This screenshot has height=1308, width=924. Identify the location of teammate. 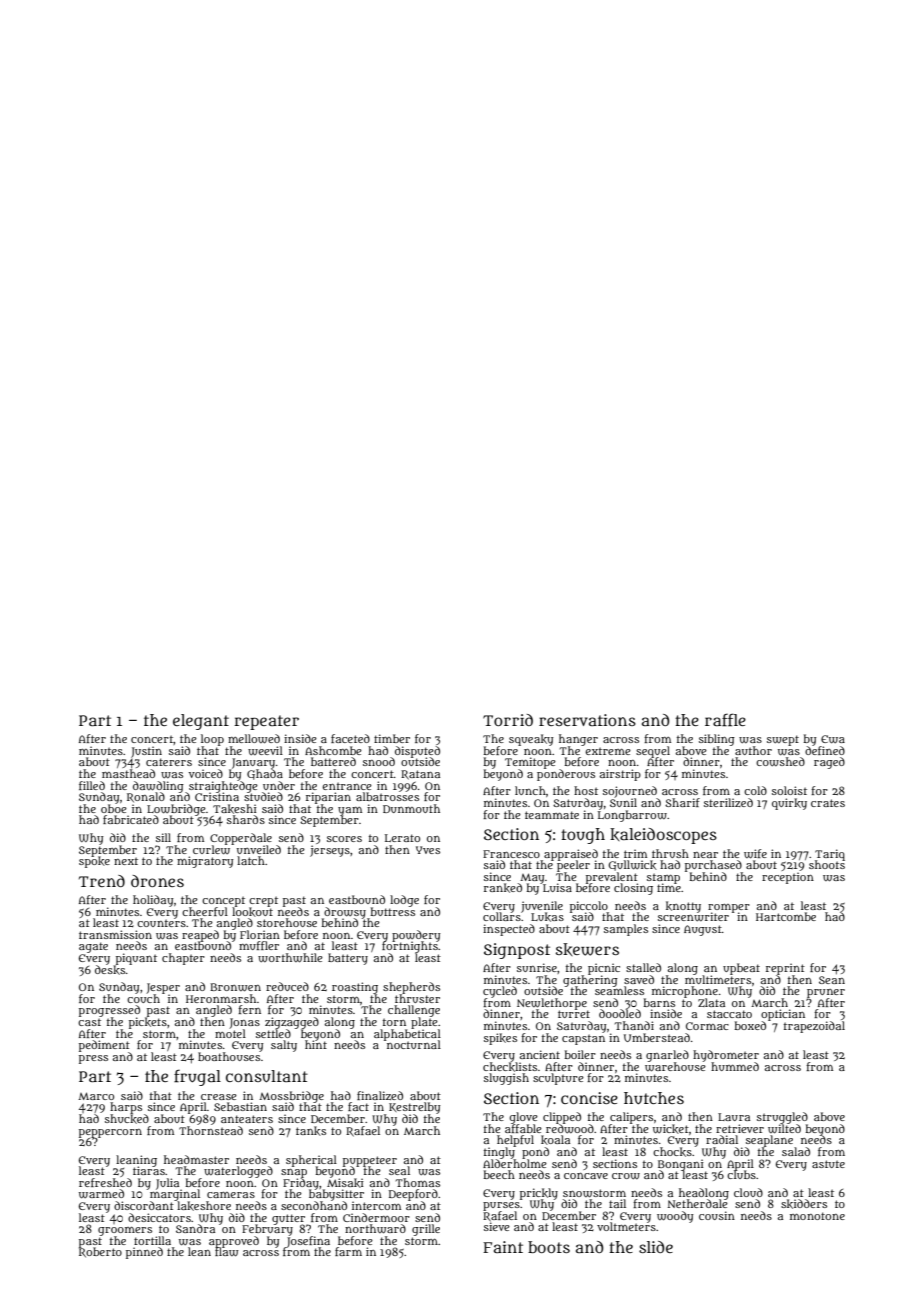
(552, 815).
